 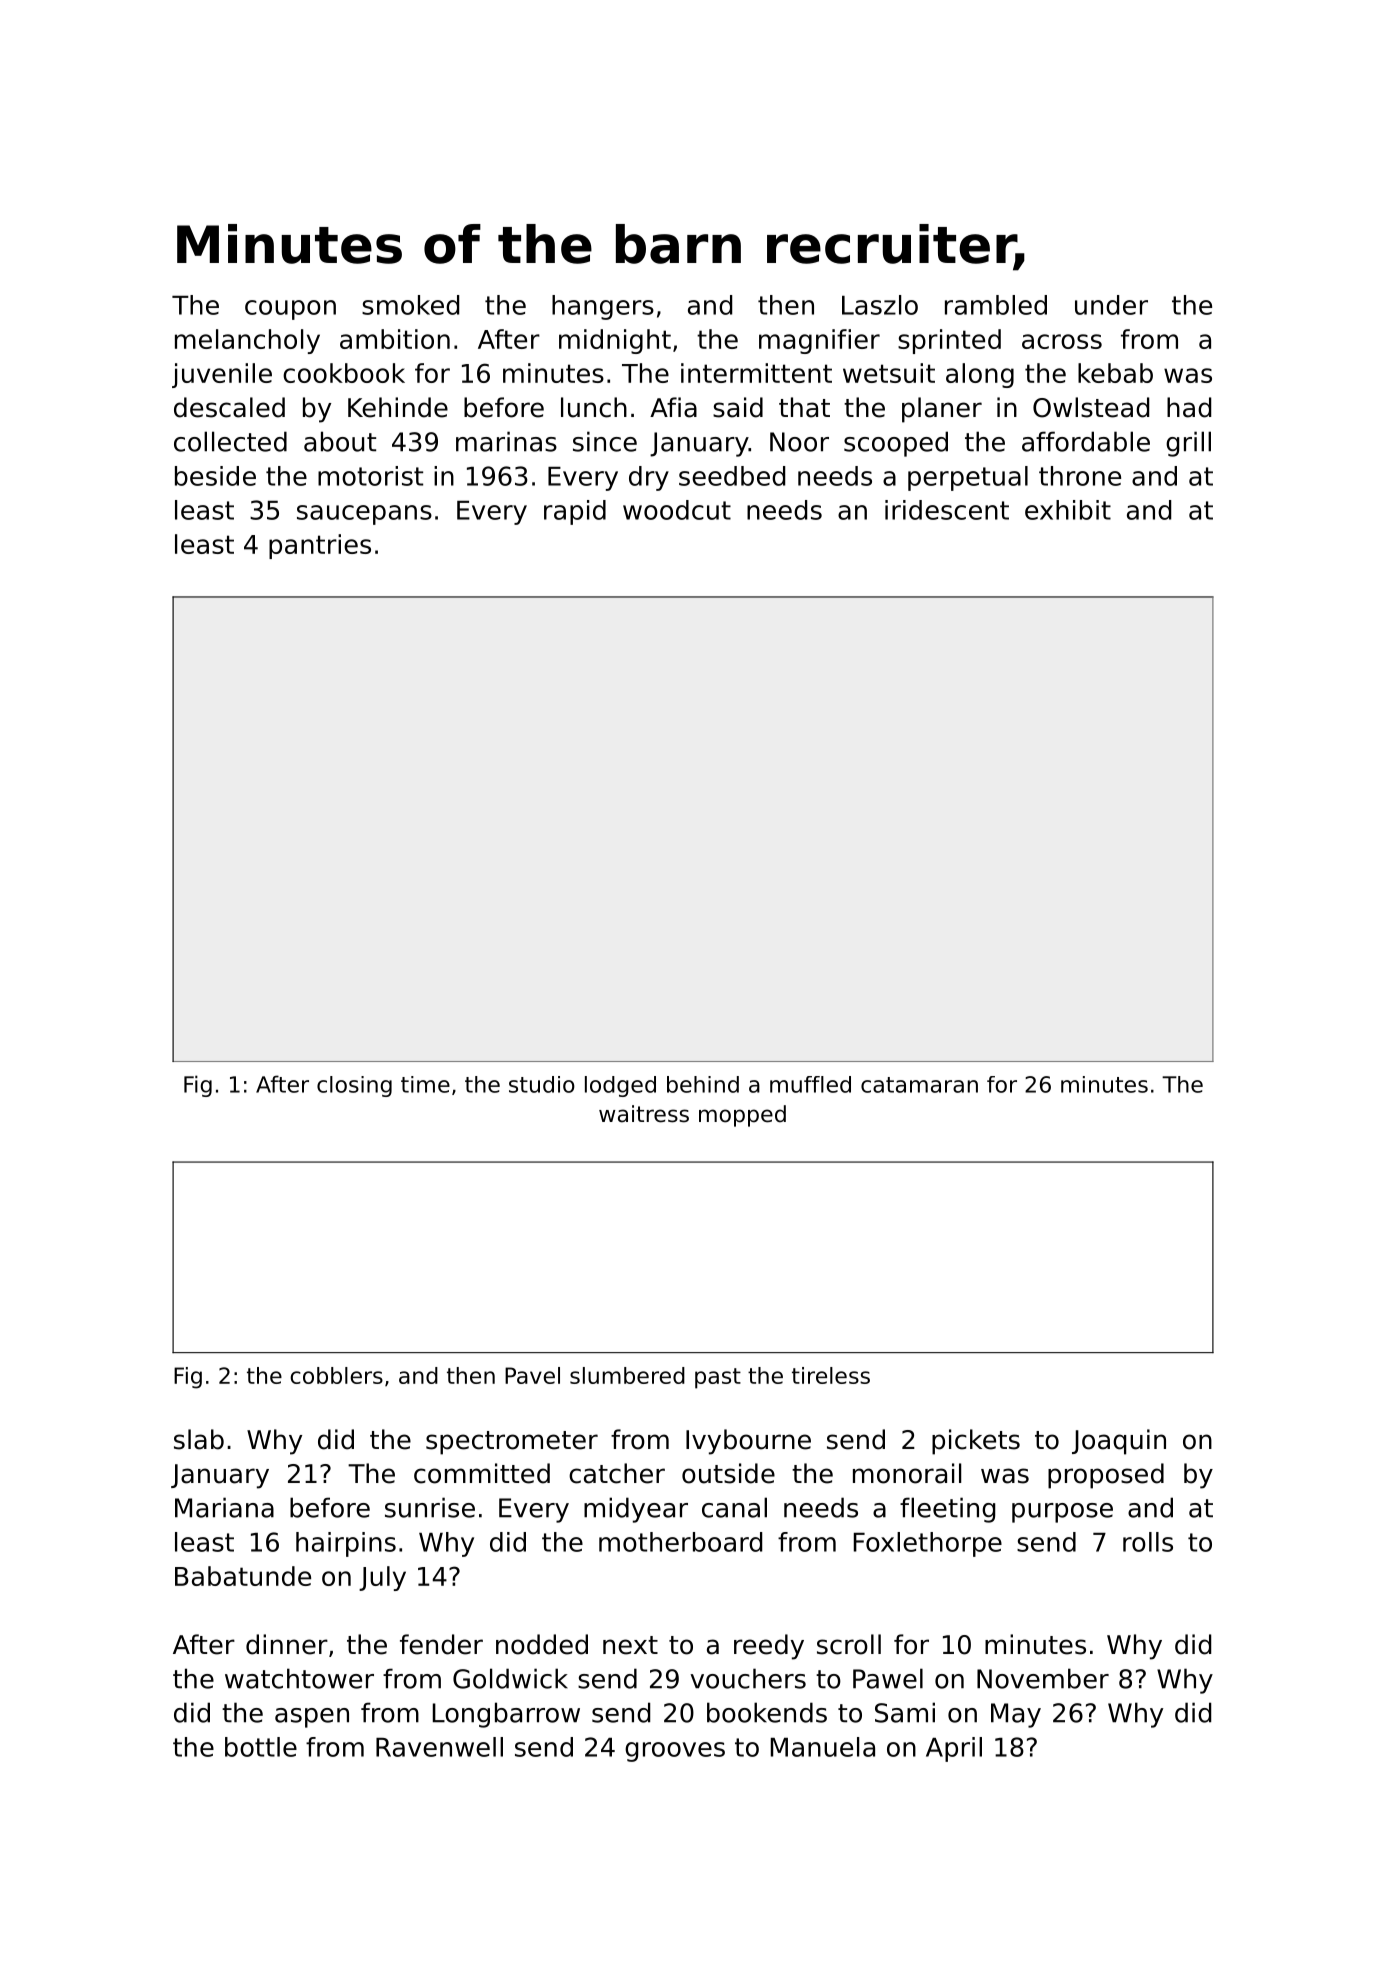 I want to click on pantries, so click(x=320, y=546).
